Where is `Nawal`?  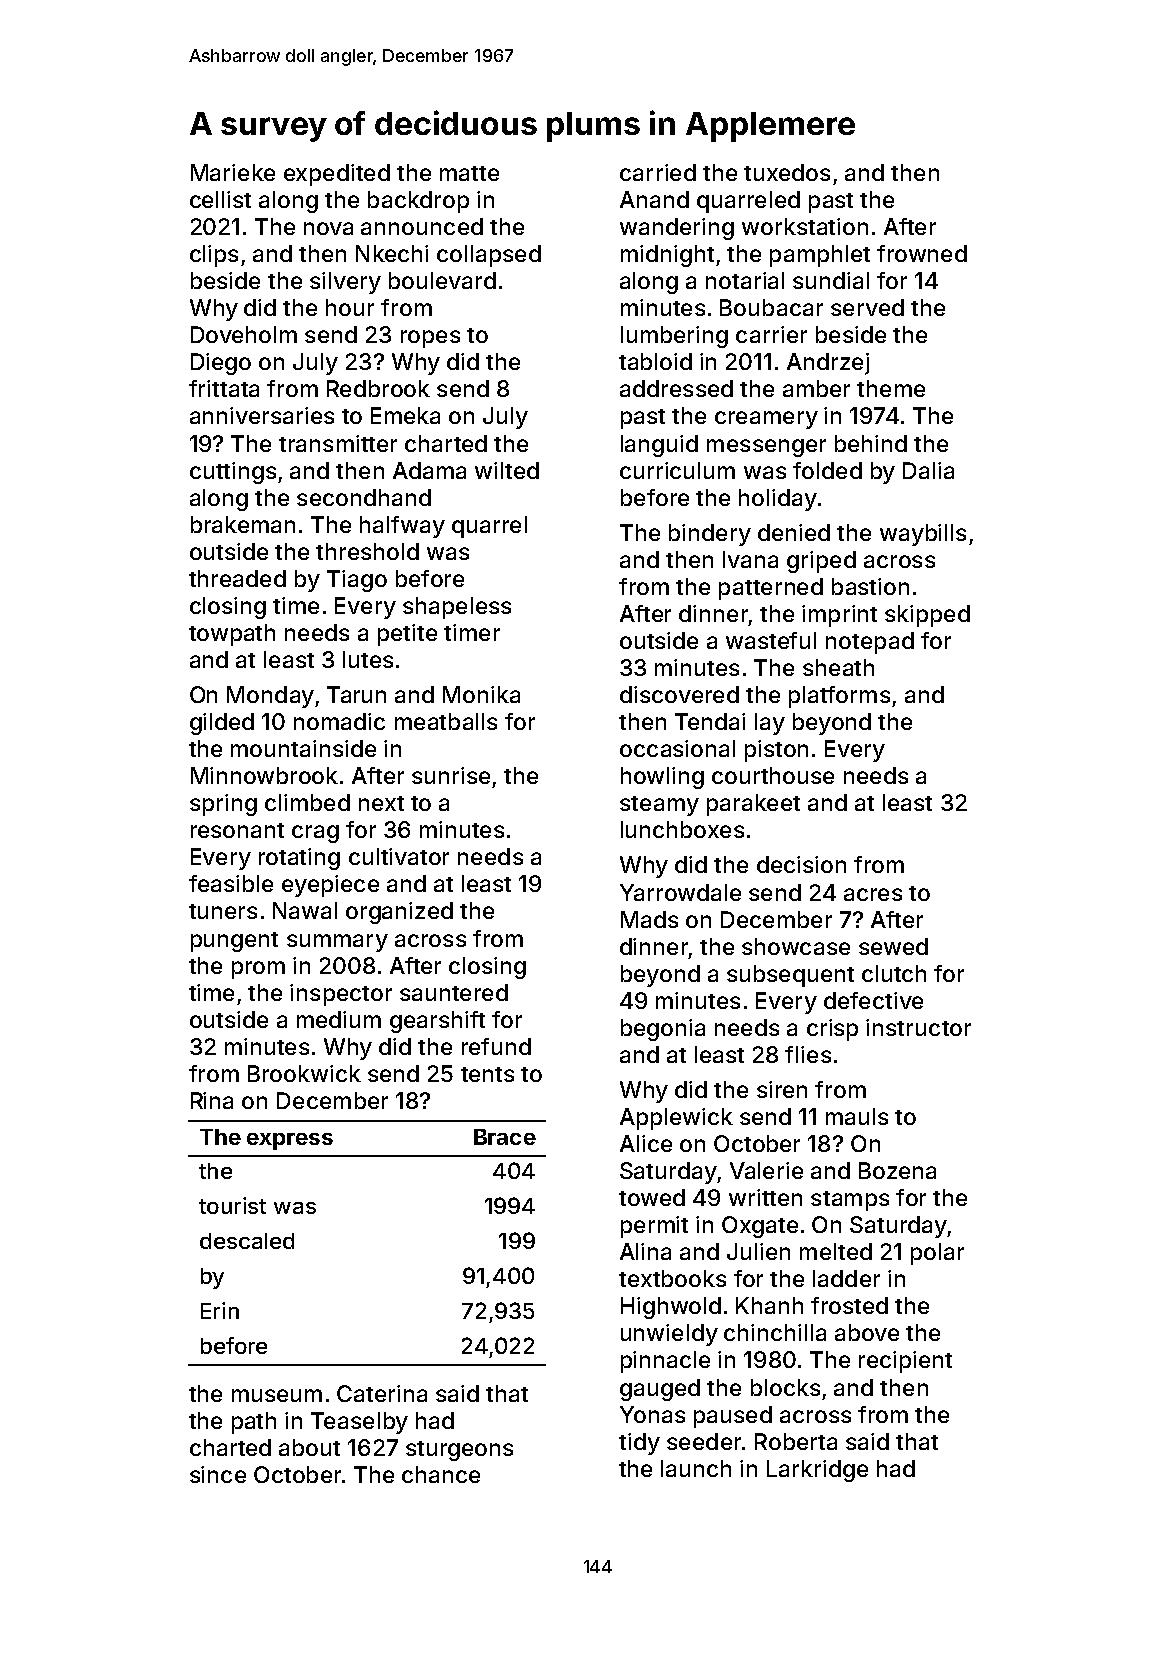 Nawal is located at coordinates (305, 910).
